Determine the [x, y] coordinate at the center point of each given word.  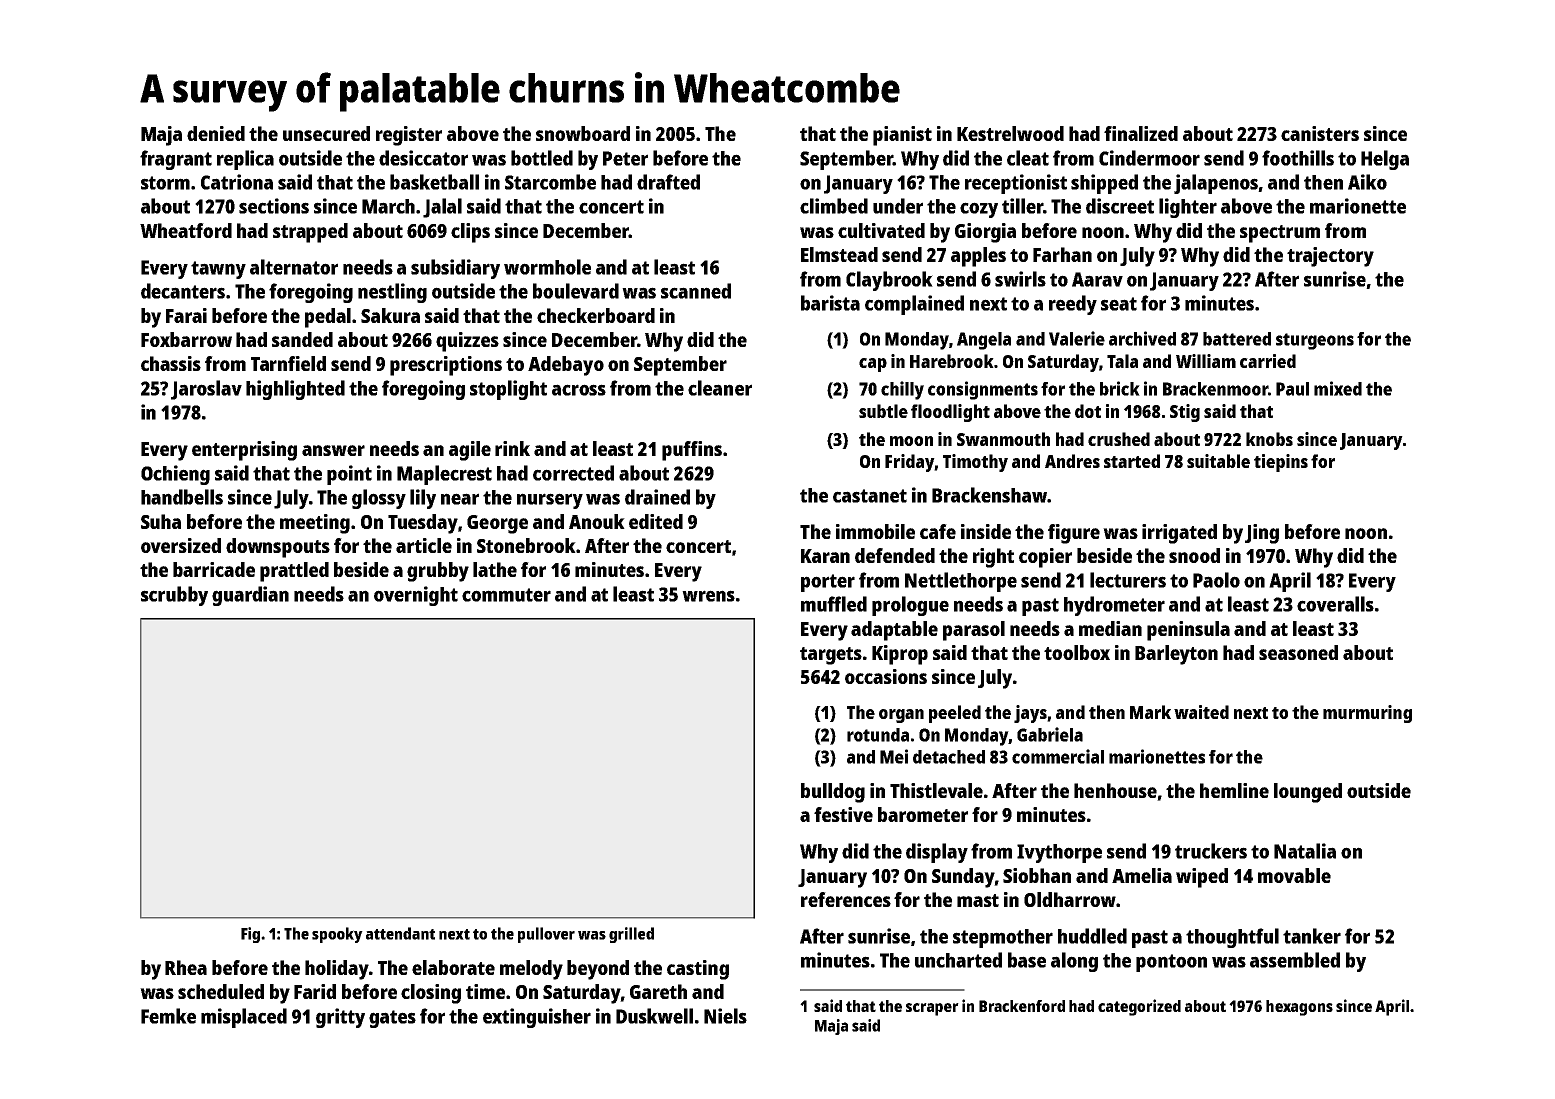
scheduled [221, 991]
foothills [1298, 158]
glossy [379, 499]
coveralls [1335, 604]
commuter [506, 595]
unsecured [326, 133]
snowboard [583, 133]
